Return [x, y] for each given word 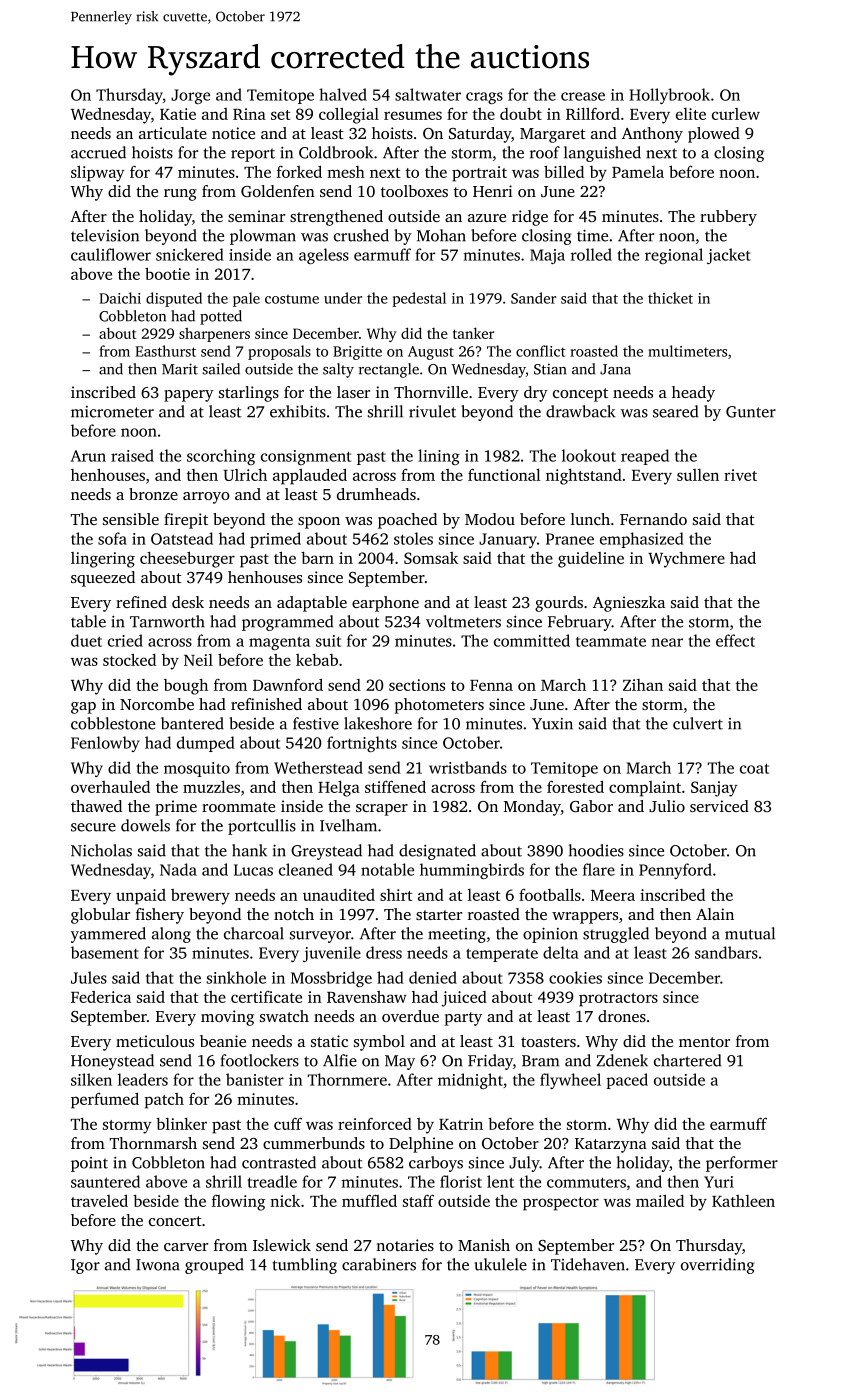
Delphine [421, 1145]
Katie [178, 114]
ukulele [500, 1264]
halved [343, 94]
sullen [698, 475]
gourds [559, 604]
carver [186, 1247]
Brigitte [357, 353]
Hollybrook [670, 96]
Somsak [431, 558]
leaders [143, 1079]
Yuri [719, 1182]
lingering [103, 560]
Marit [180, 369]
